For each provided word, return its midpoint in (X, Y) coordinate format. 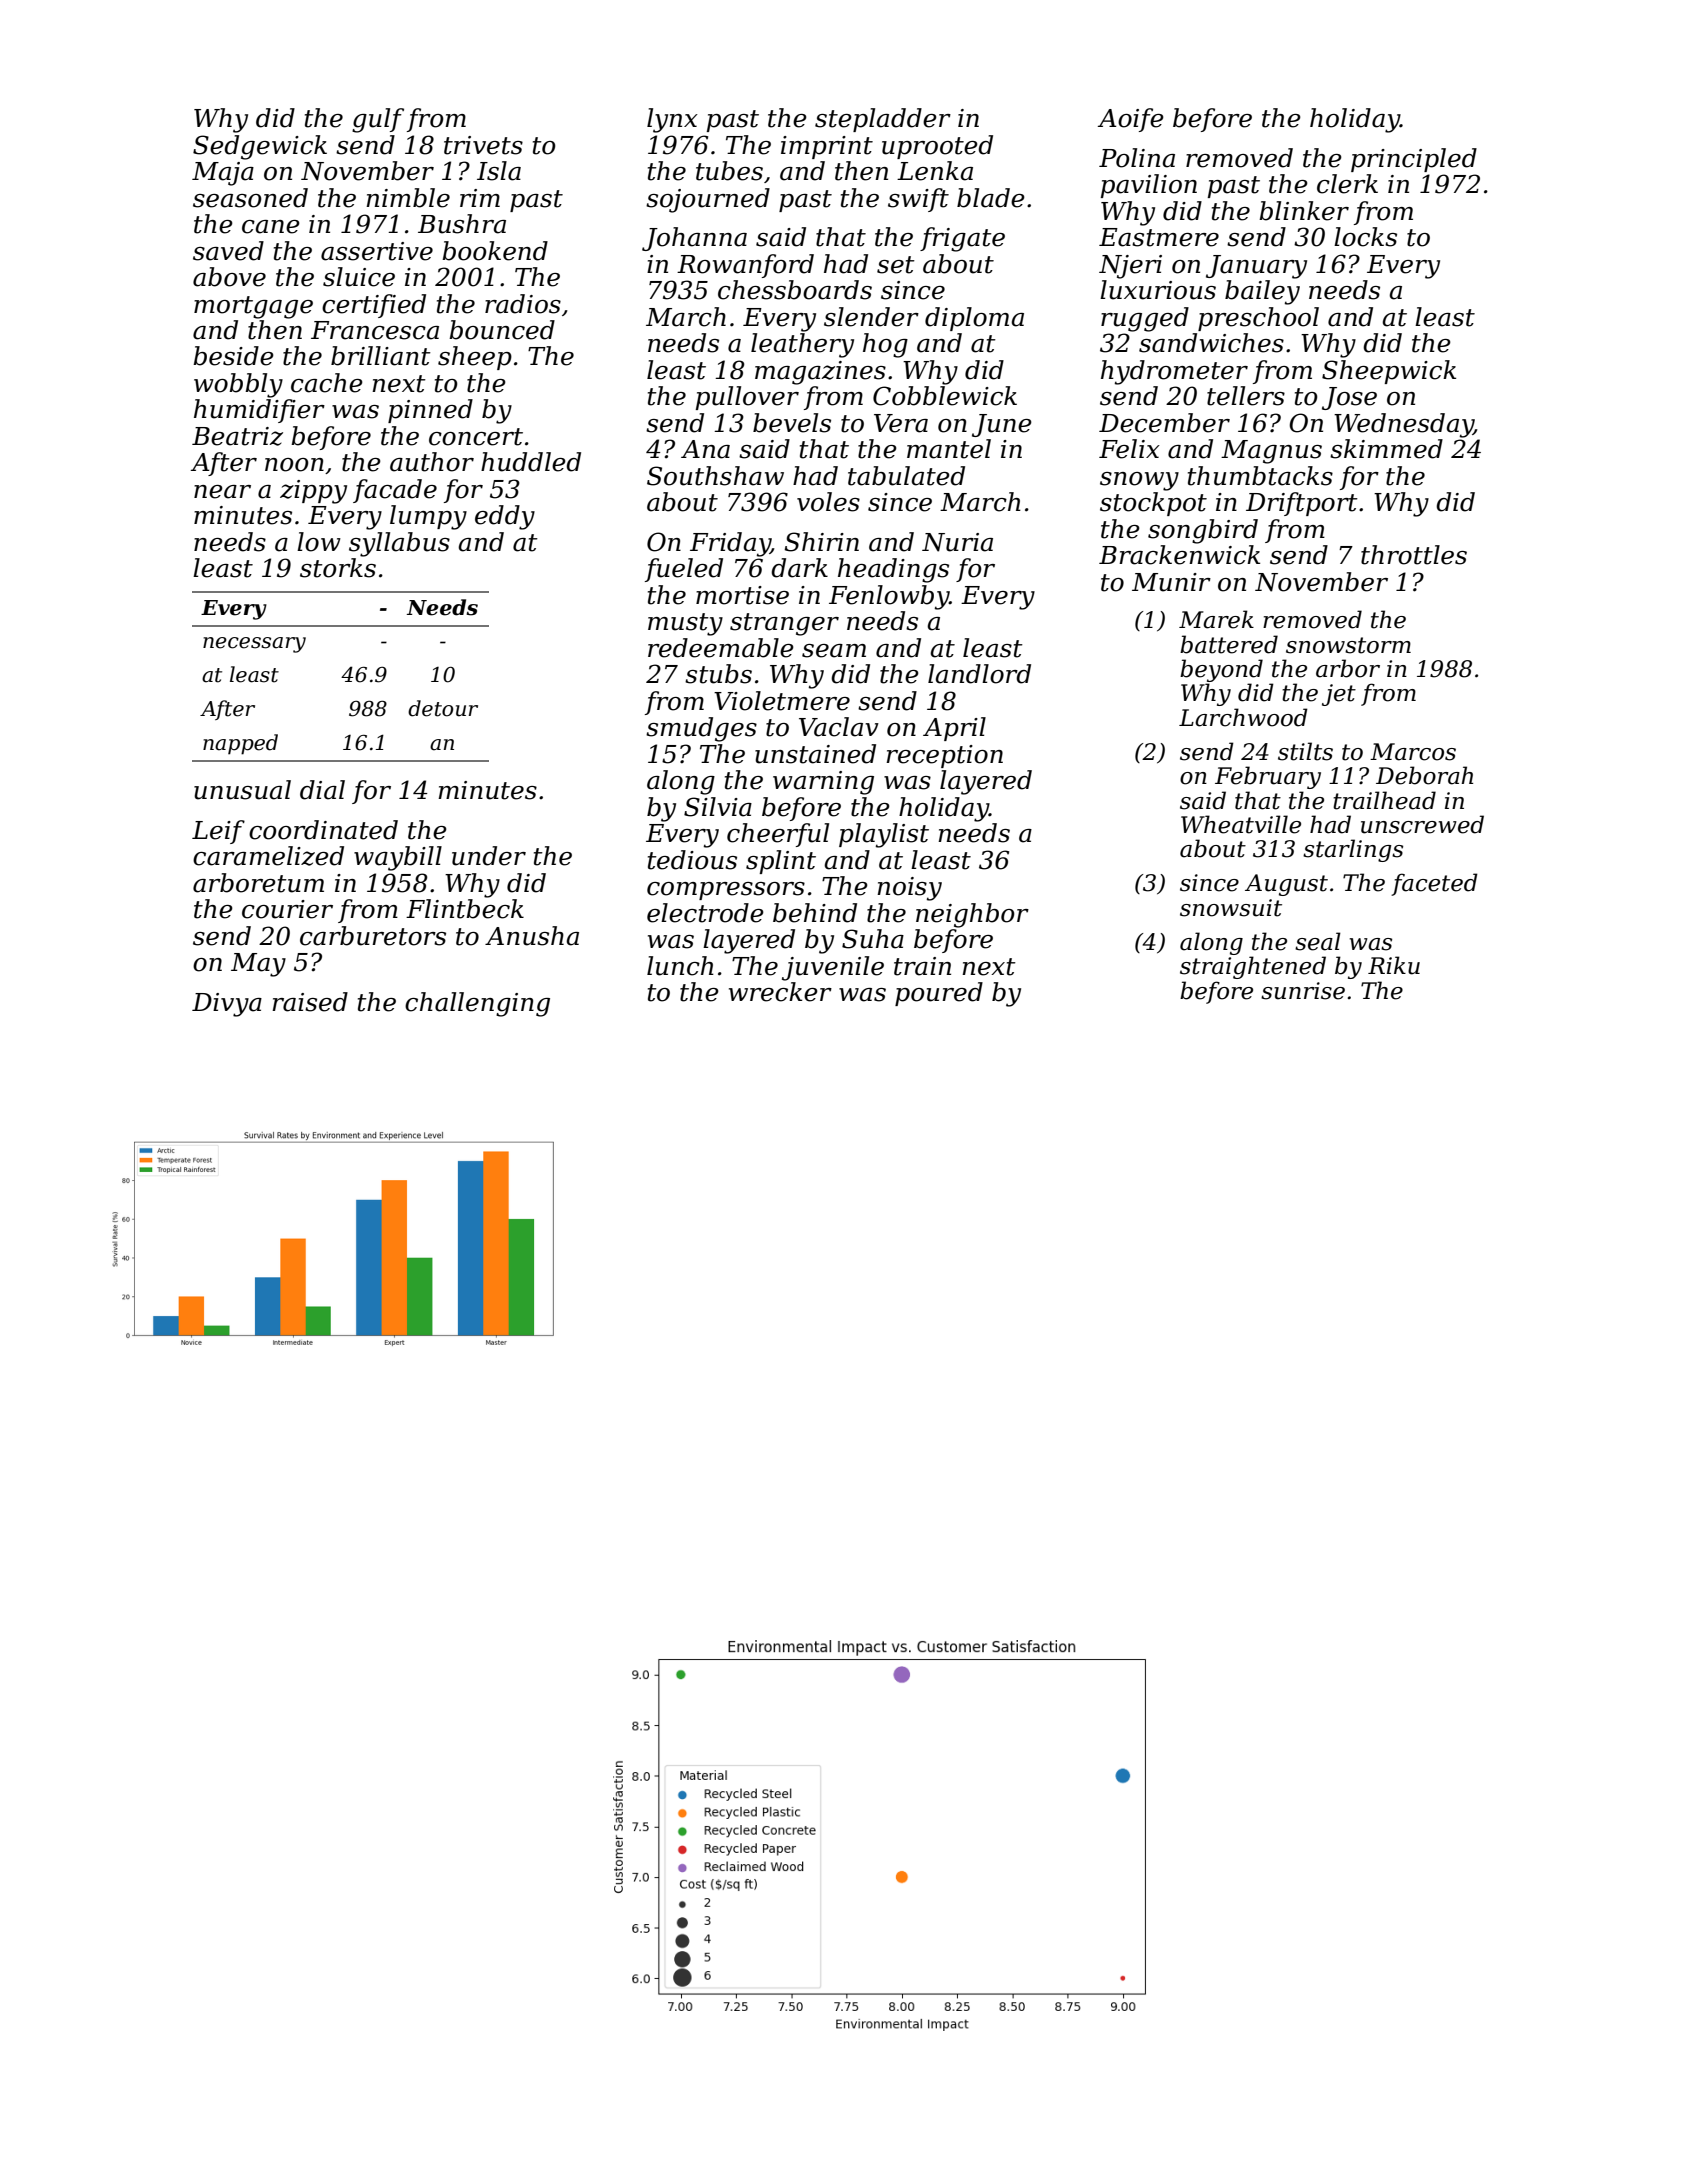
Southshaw (715, 476)
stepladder (883, 120)
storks (338, 568)
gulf (378, 120)
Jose (1349, 398)
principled (1414, 160)
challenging (477, 1004)
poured (939, 994)
